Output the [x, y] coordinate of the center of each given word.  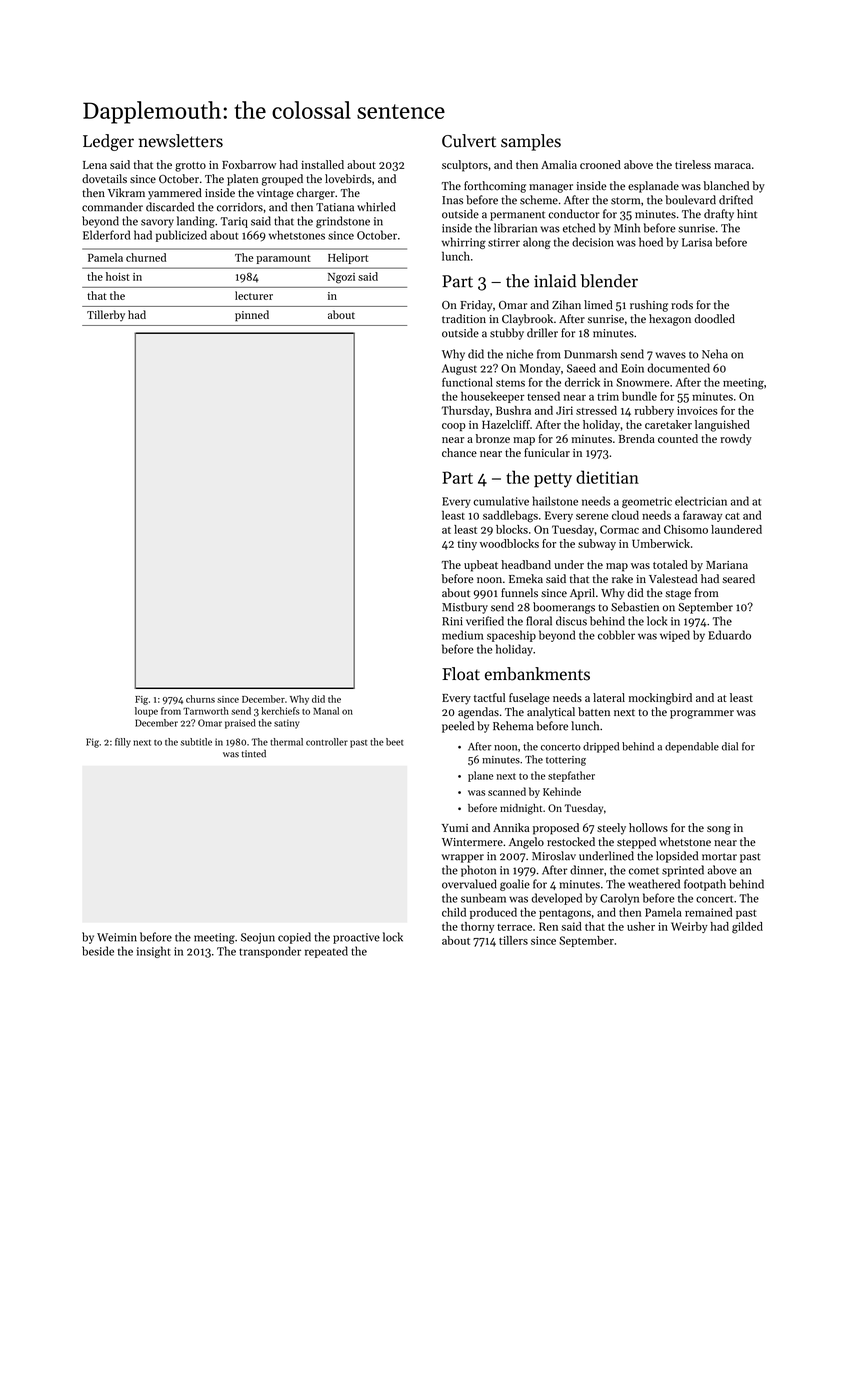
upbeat [481, 566]
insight [153, 952]
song [719, 830]
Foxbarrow [249, 164]
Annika [511, 827]
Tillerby [106, 316]
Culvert [469, 141]
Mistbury [465, 608]
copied [294, 938]
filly [123, 743]
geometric [647, 502]
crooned [600, 164]
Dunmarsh [590, 354]
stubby [507, 334]
